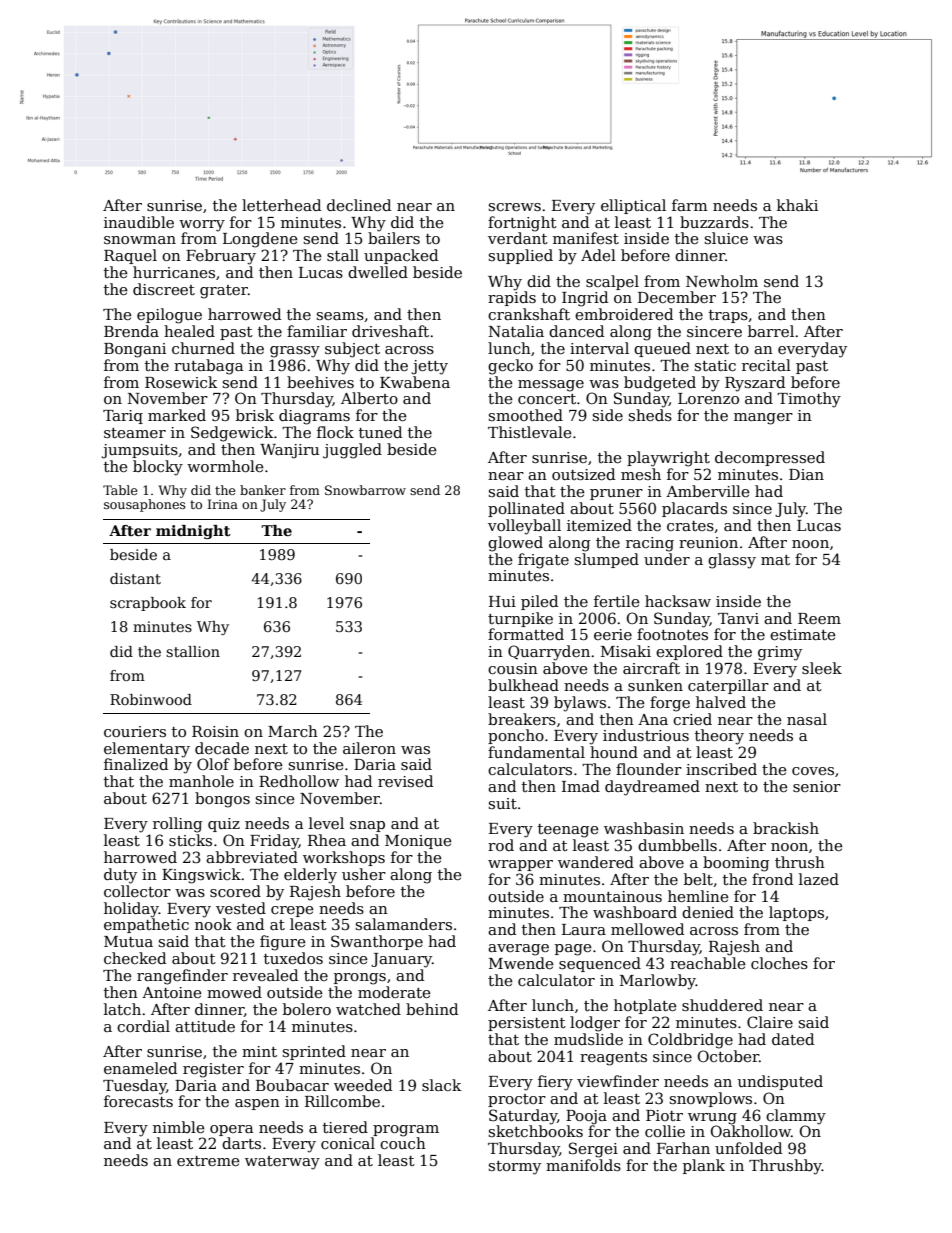 The height and width of the screenshot is (1233, 952). Describe the element at coordinates (148, 604) in the screenshot. I see `scrapbook` at that location.
